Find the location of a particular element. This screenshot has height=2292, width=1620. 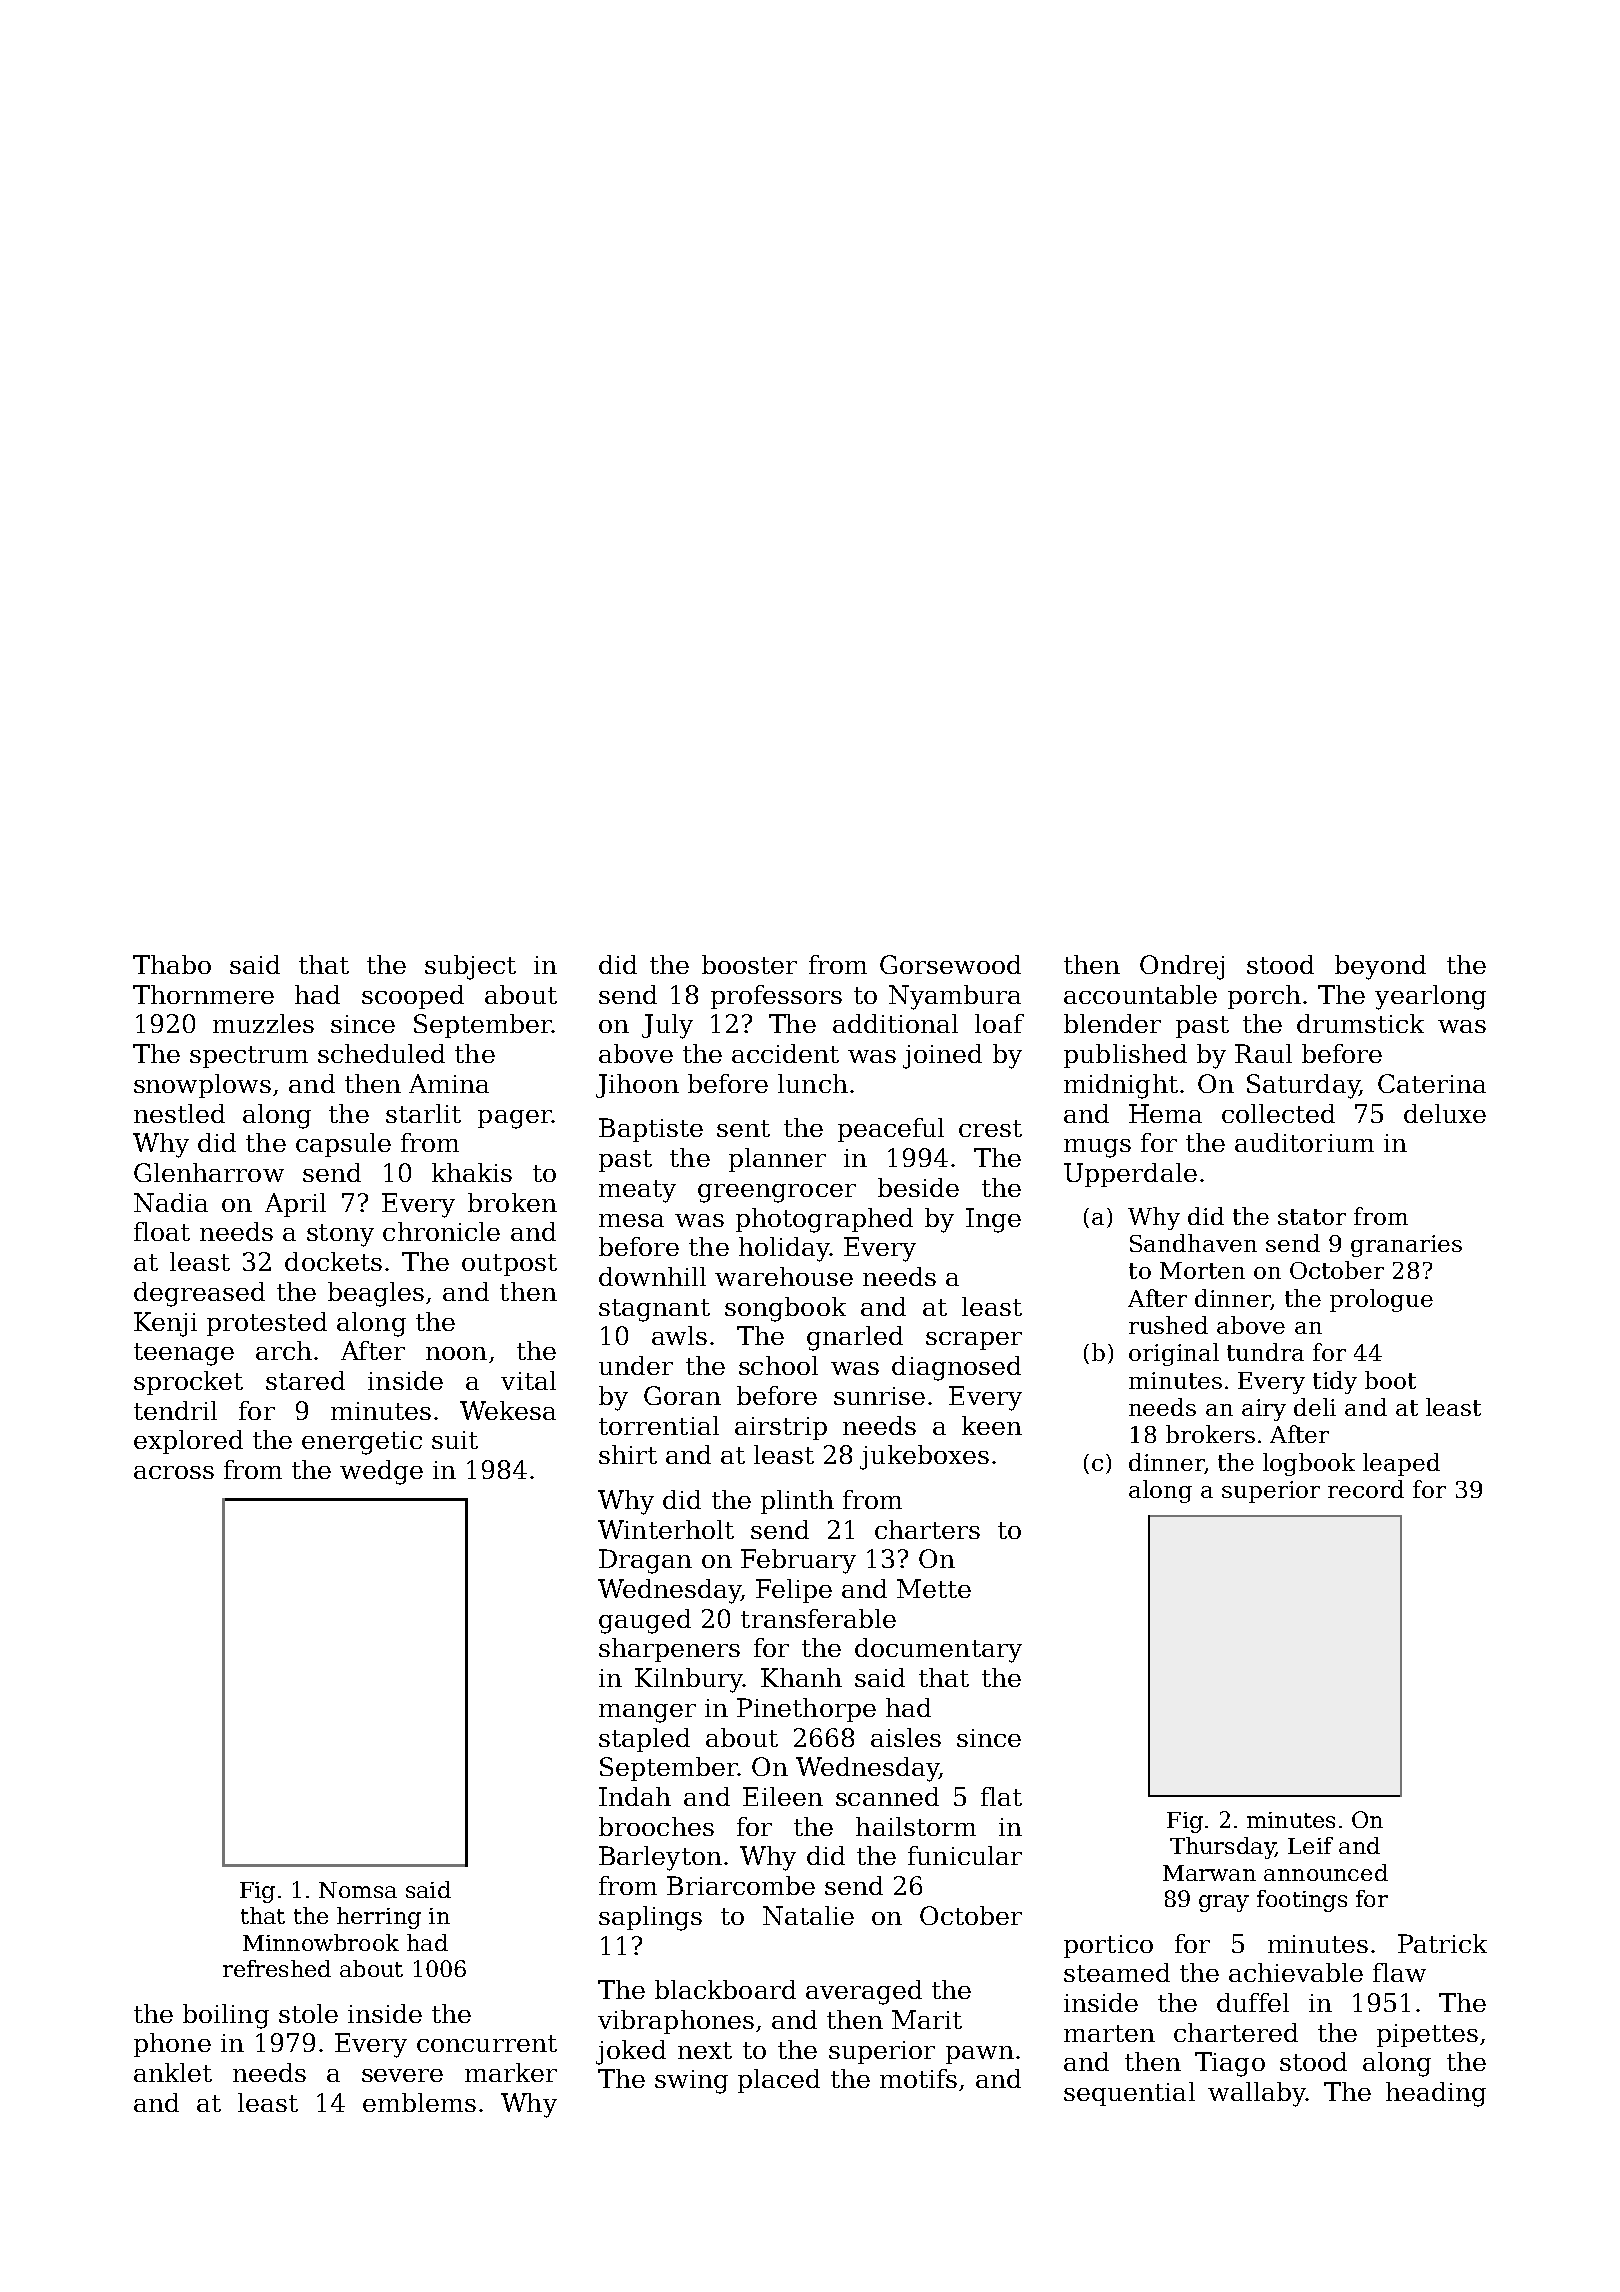

Ondrej is located at coordinates (1182, 967).
